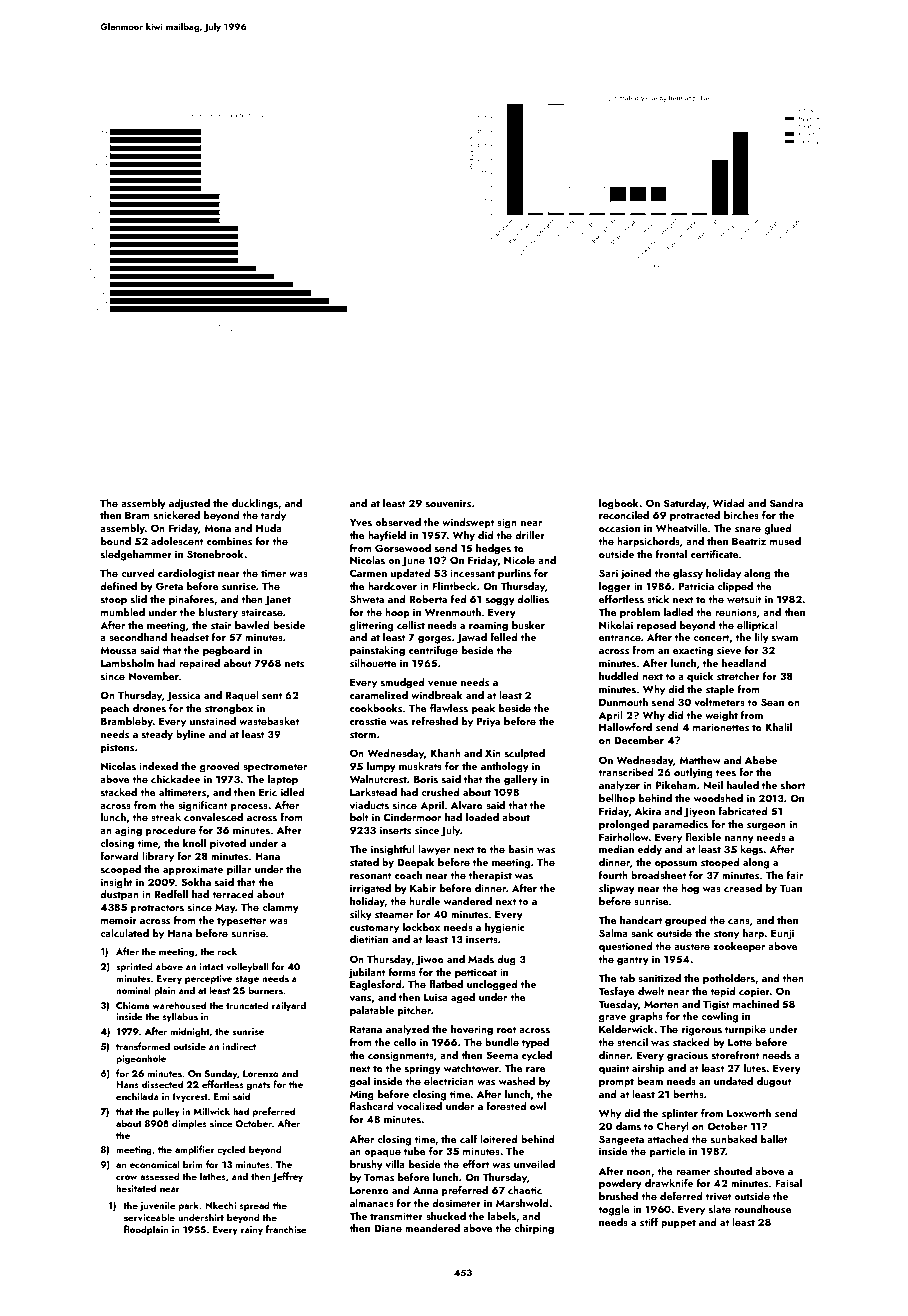  Describe the element at coordinates (471, 1068) in the page. I see `watchtower` at that location.
